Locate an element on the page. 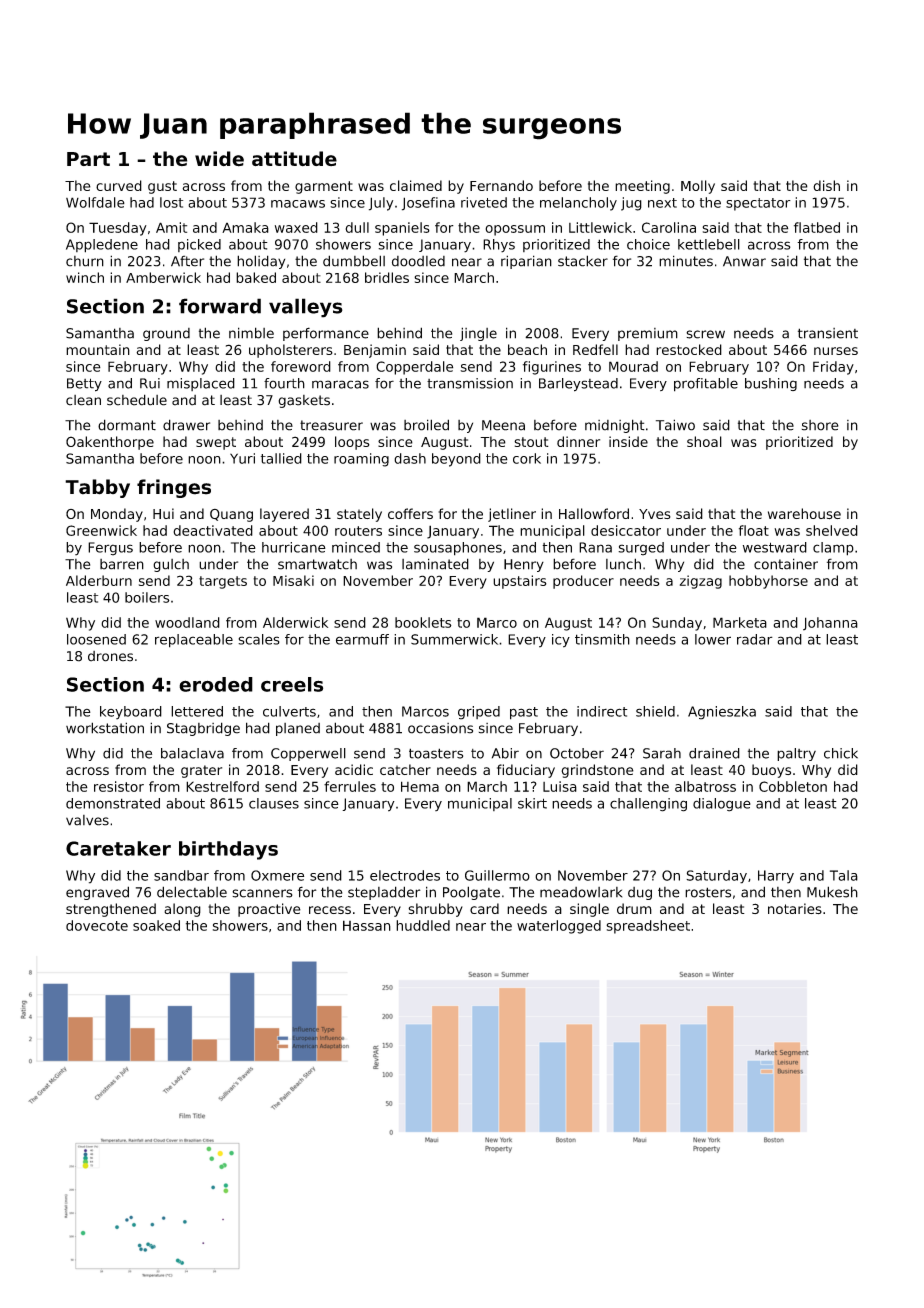 This page has height=1308, width=924. Hallowford is located at coordinates (594, 513).
